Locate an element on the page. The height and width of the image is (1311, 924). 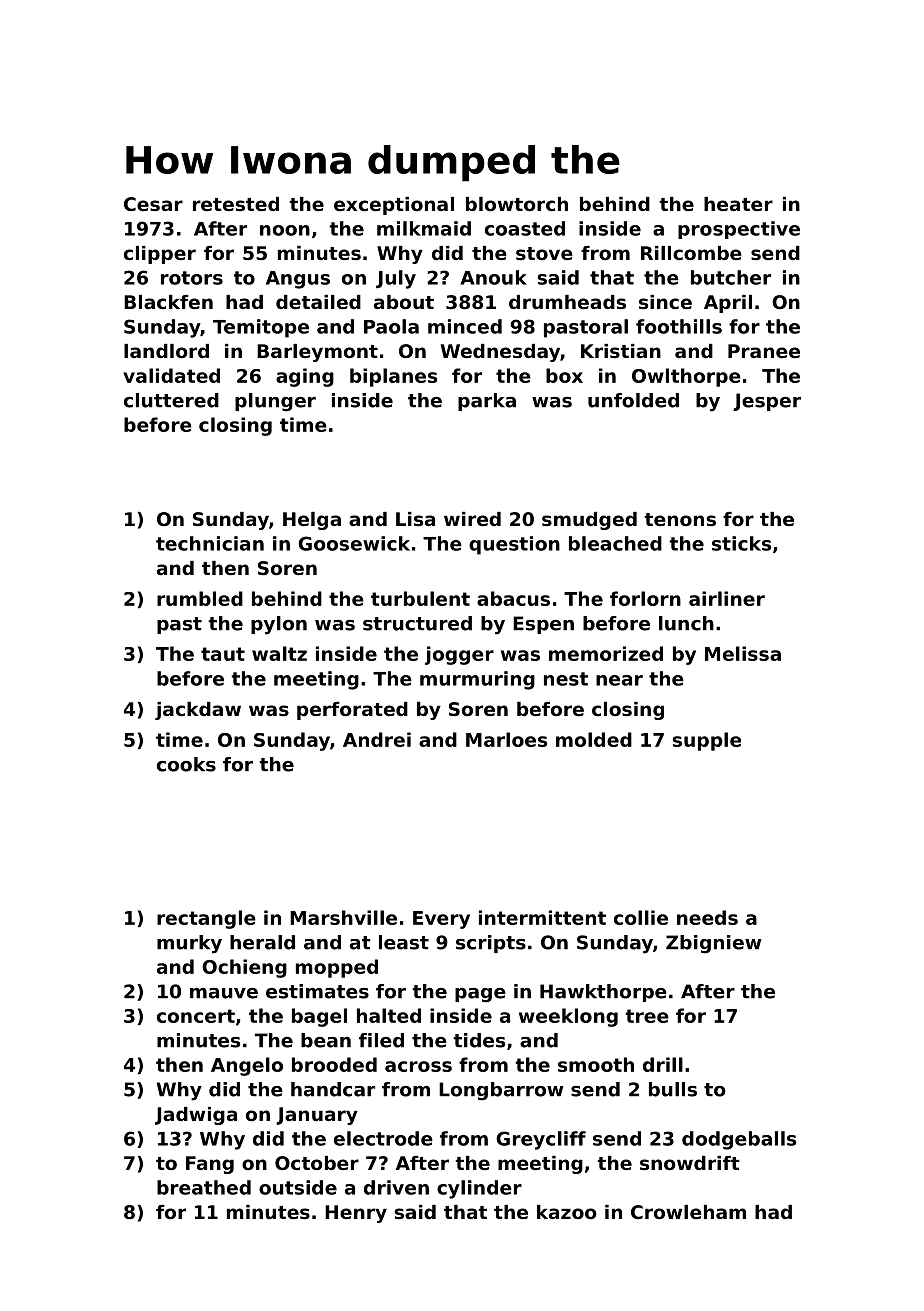
mopped is located at coordinates (337, 968).
